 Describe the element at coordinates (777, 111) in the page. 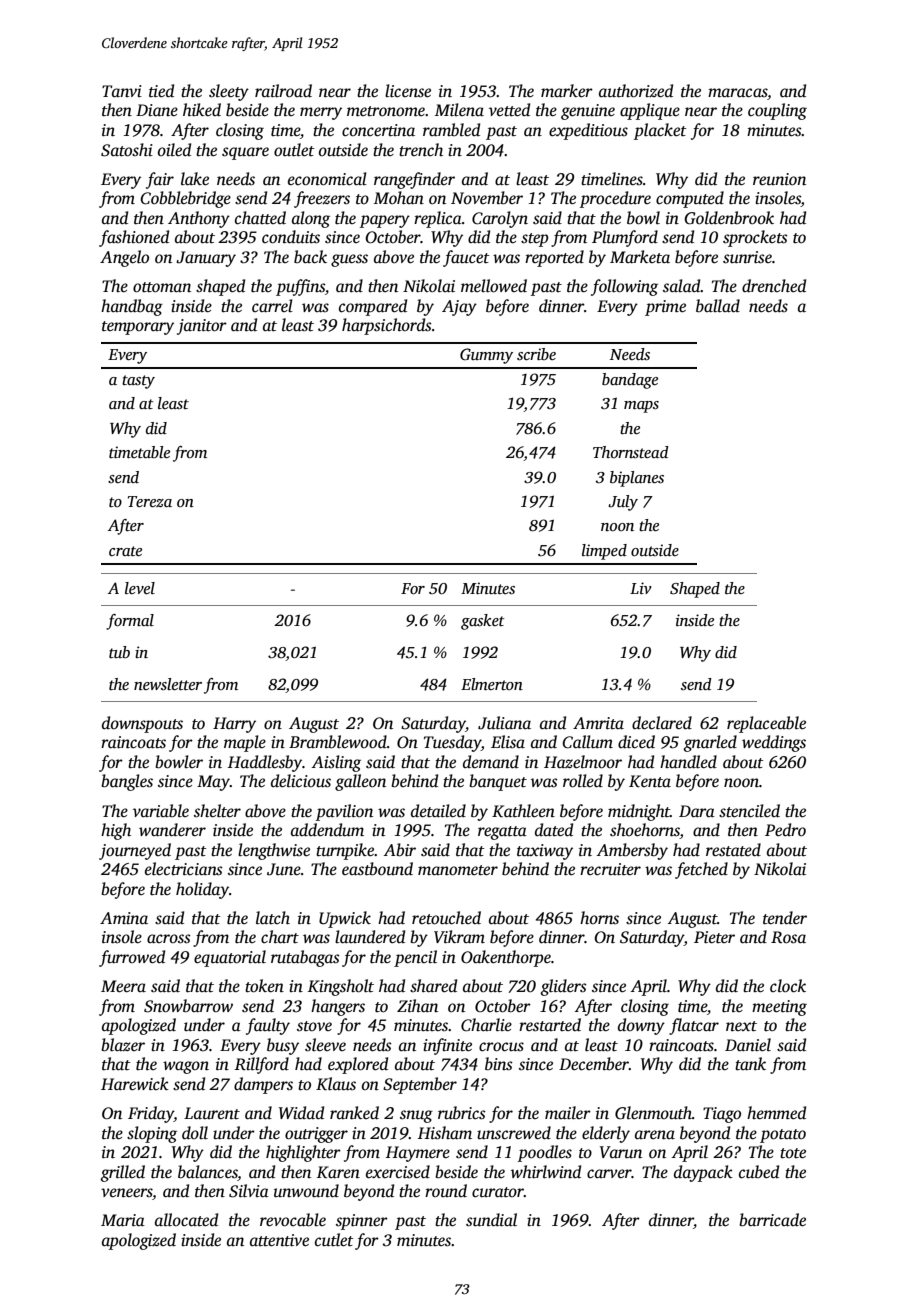

I see `coupling` at that location.
